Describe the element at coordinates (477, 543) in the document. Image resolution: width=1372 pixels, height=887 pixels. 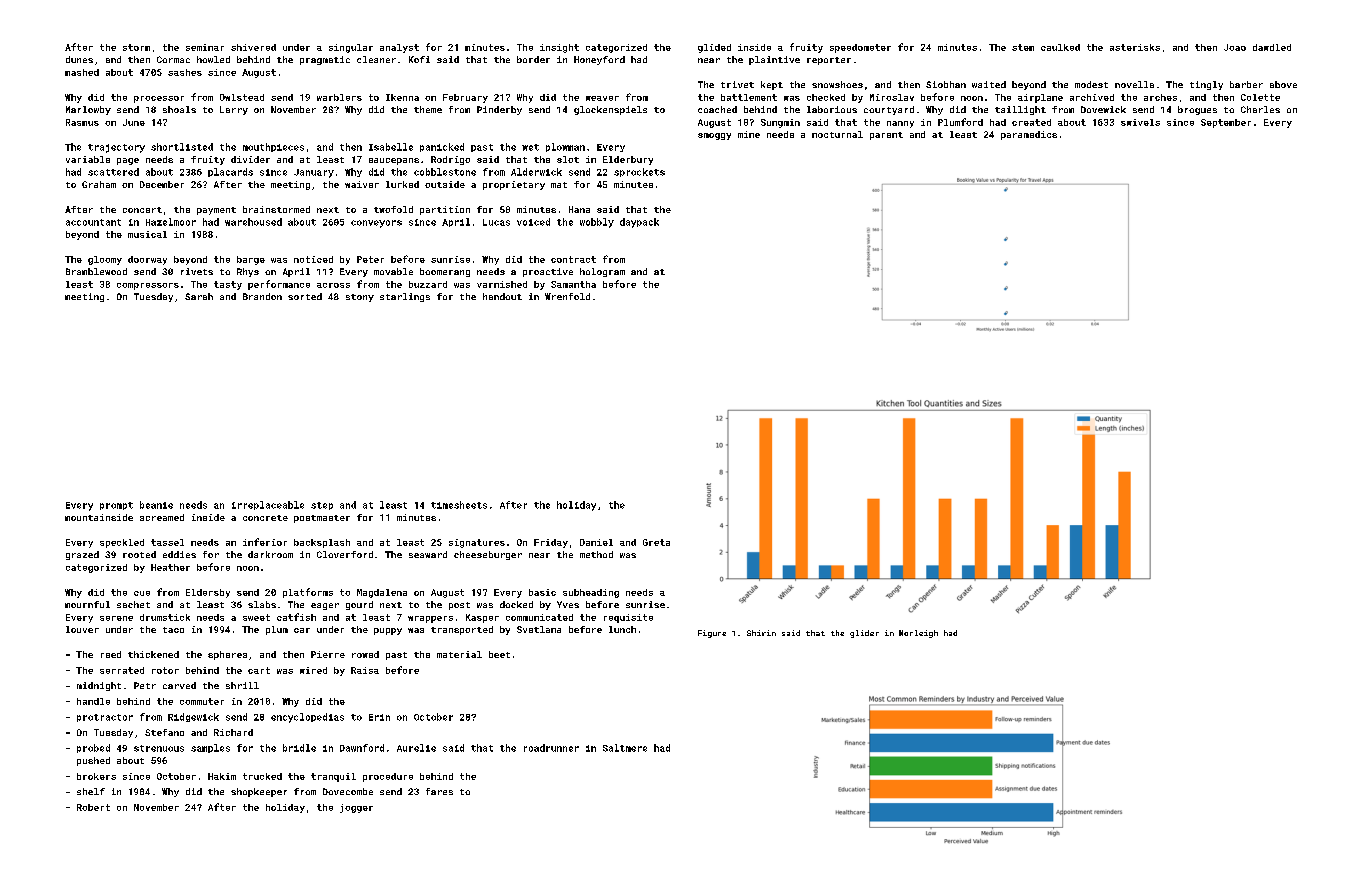
I see `signatures` at that location.
